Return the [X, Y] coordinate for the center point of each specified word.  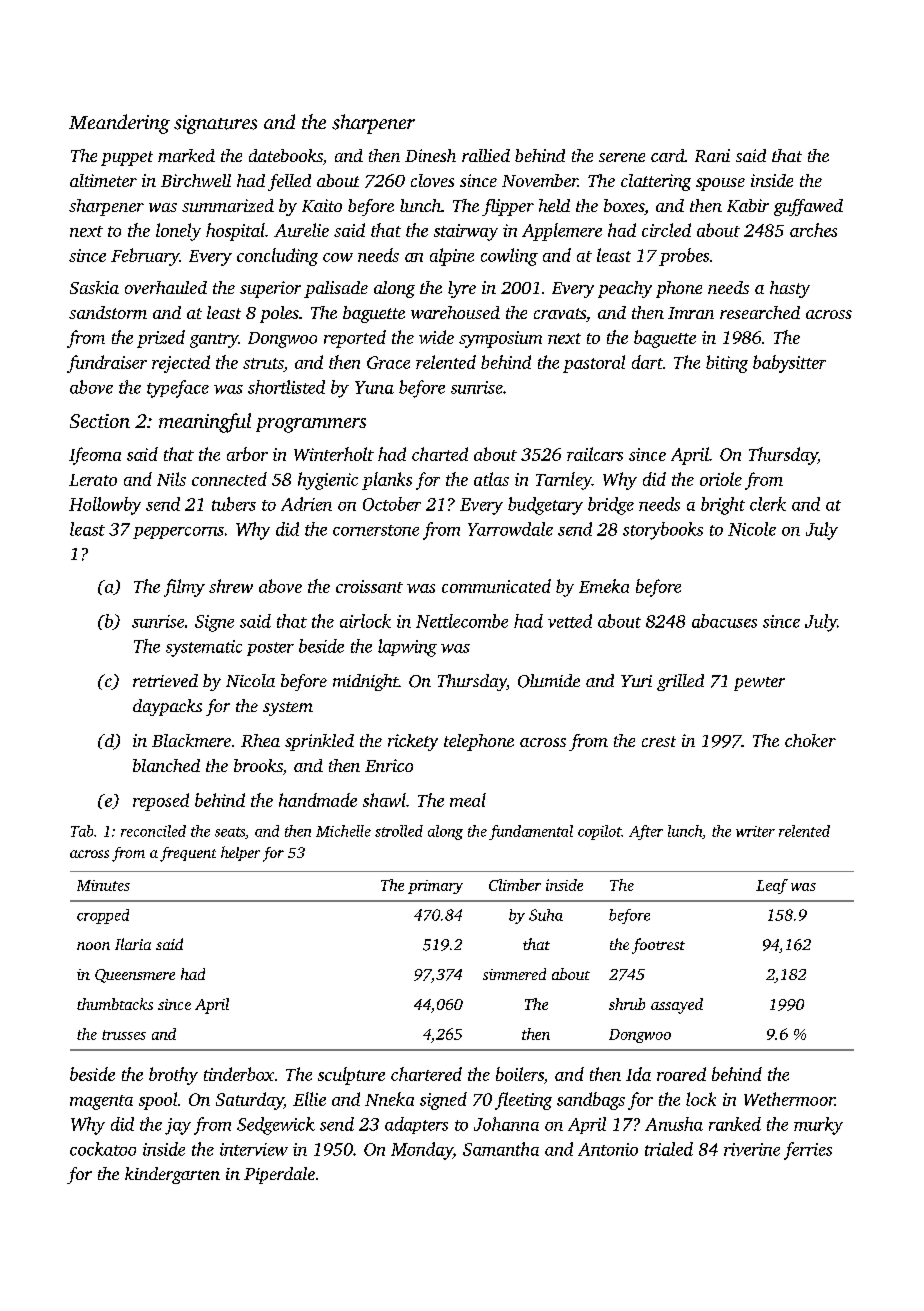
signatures [215, 124]
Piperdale [279, 1175]
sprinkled [319, 742]
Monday [422, 1151]
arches [813, 230]
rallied [486, 155]
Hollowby [105, 506]
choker [810, 740]
